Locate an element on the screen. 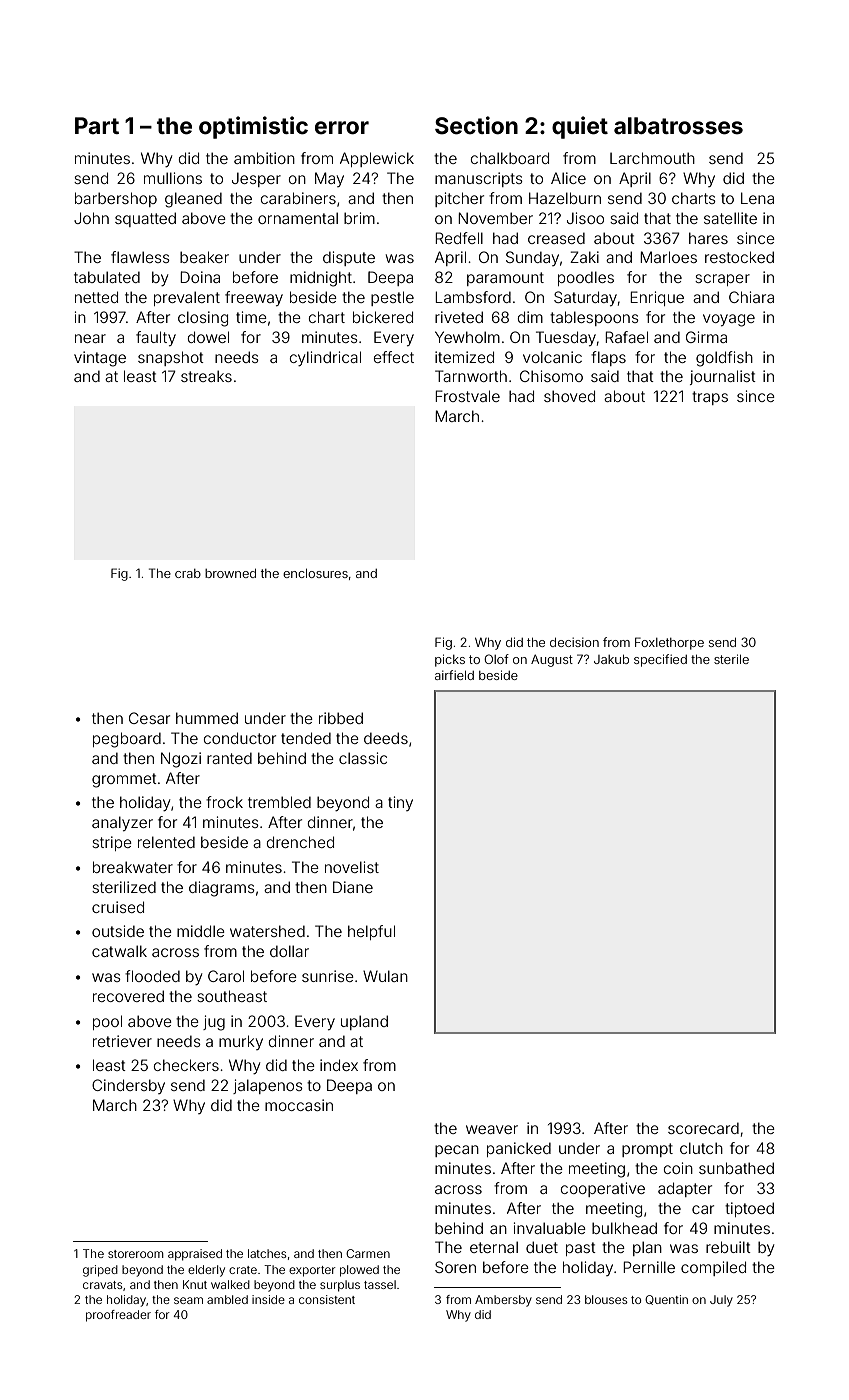 The image size is (849, 1400). flaps is located at coordinates (608, 358).
